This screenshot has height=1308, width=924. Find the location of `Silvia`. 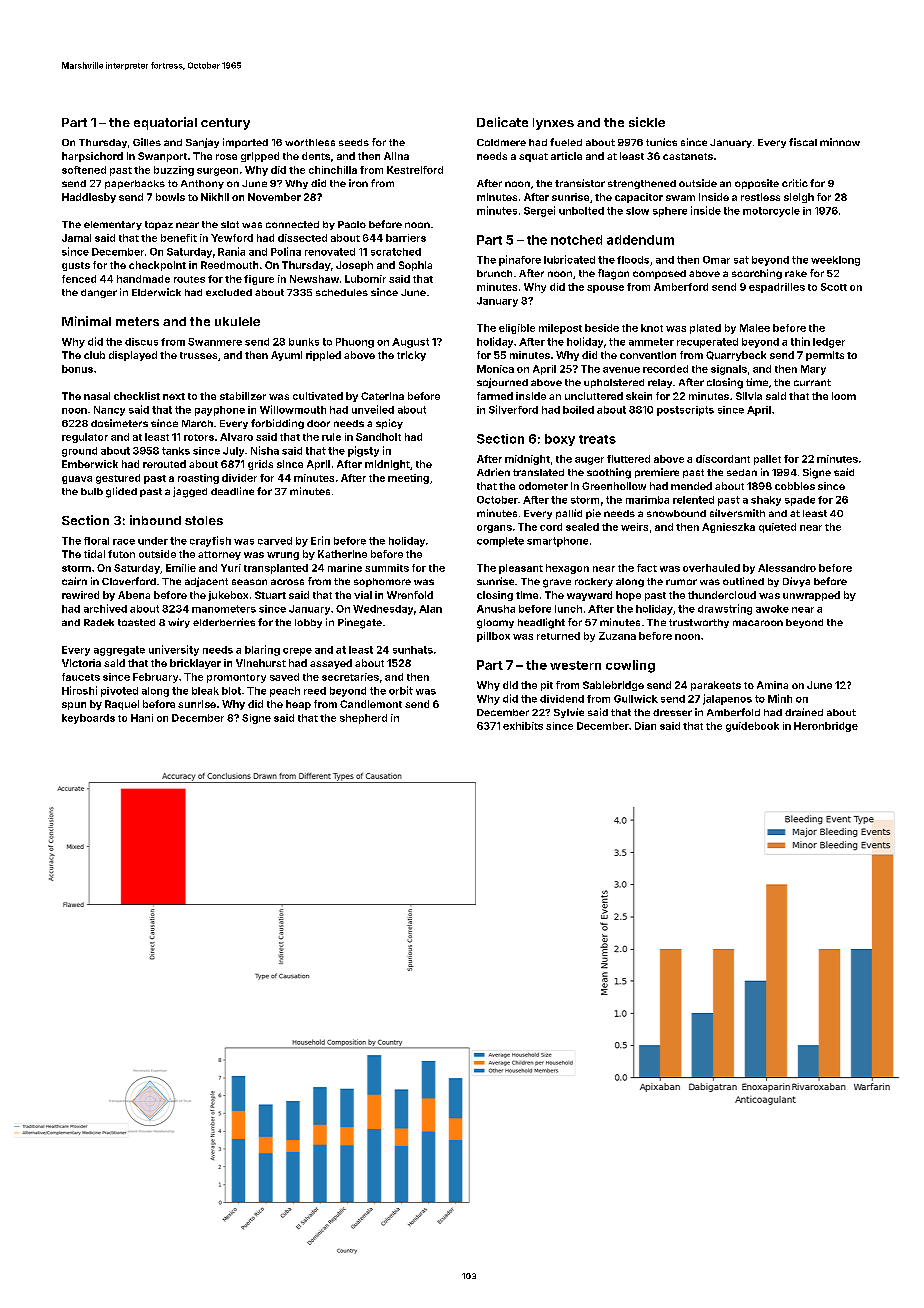

Silvia is located at coordinates (749, 396).
